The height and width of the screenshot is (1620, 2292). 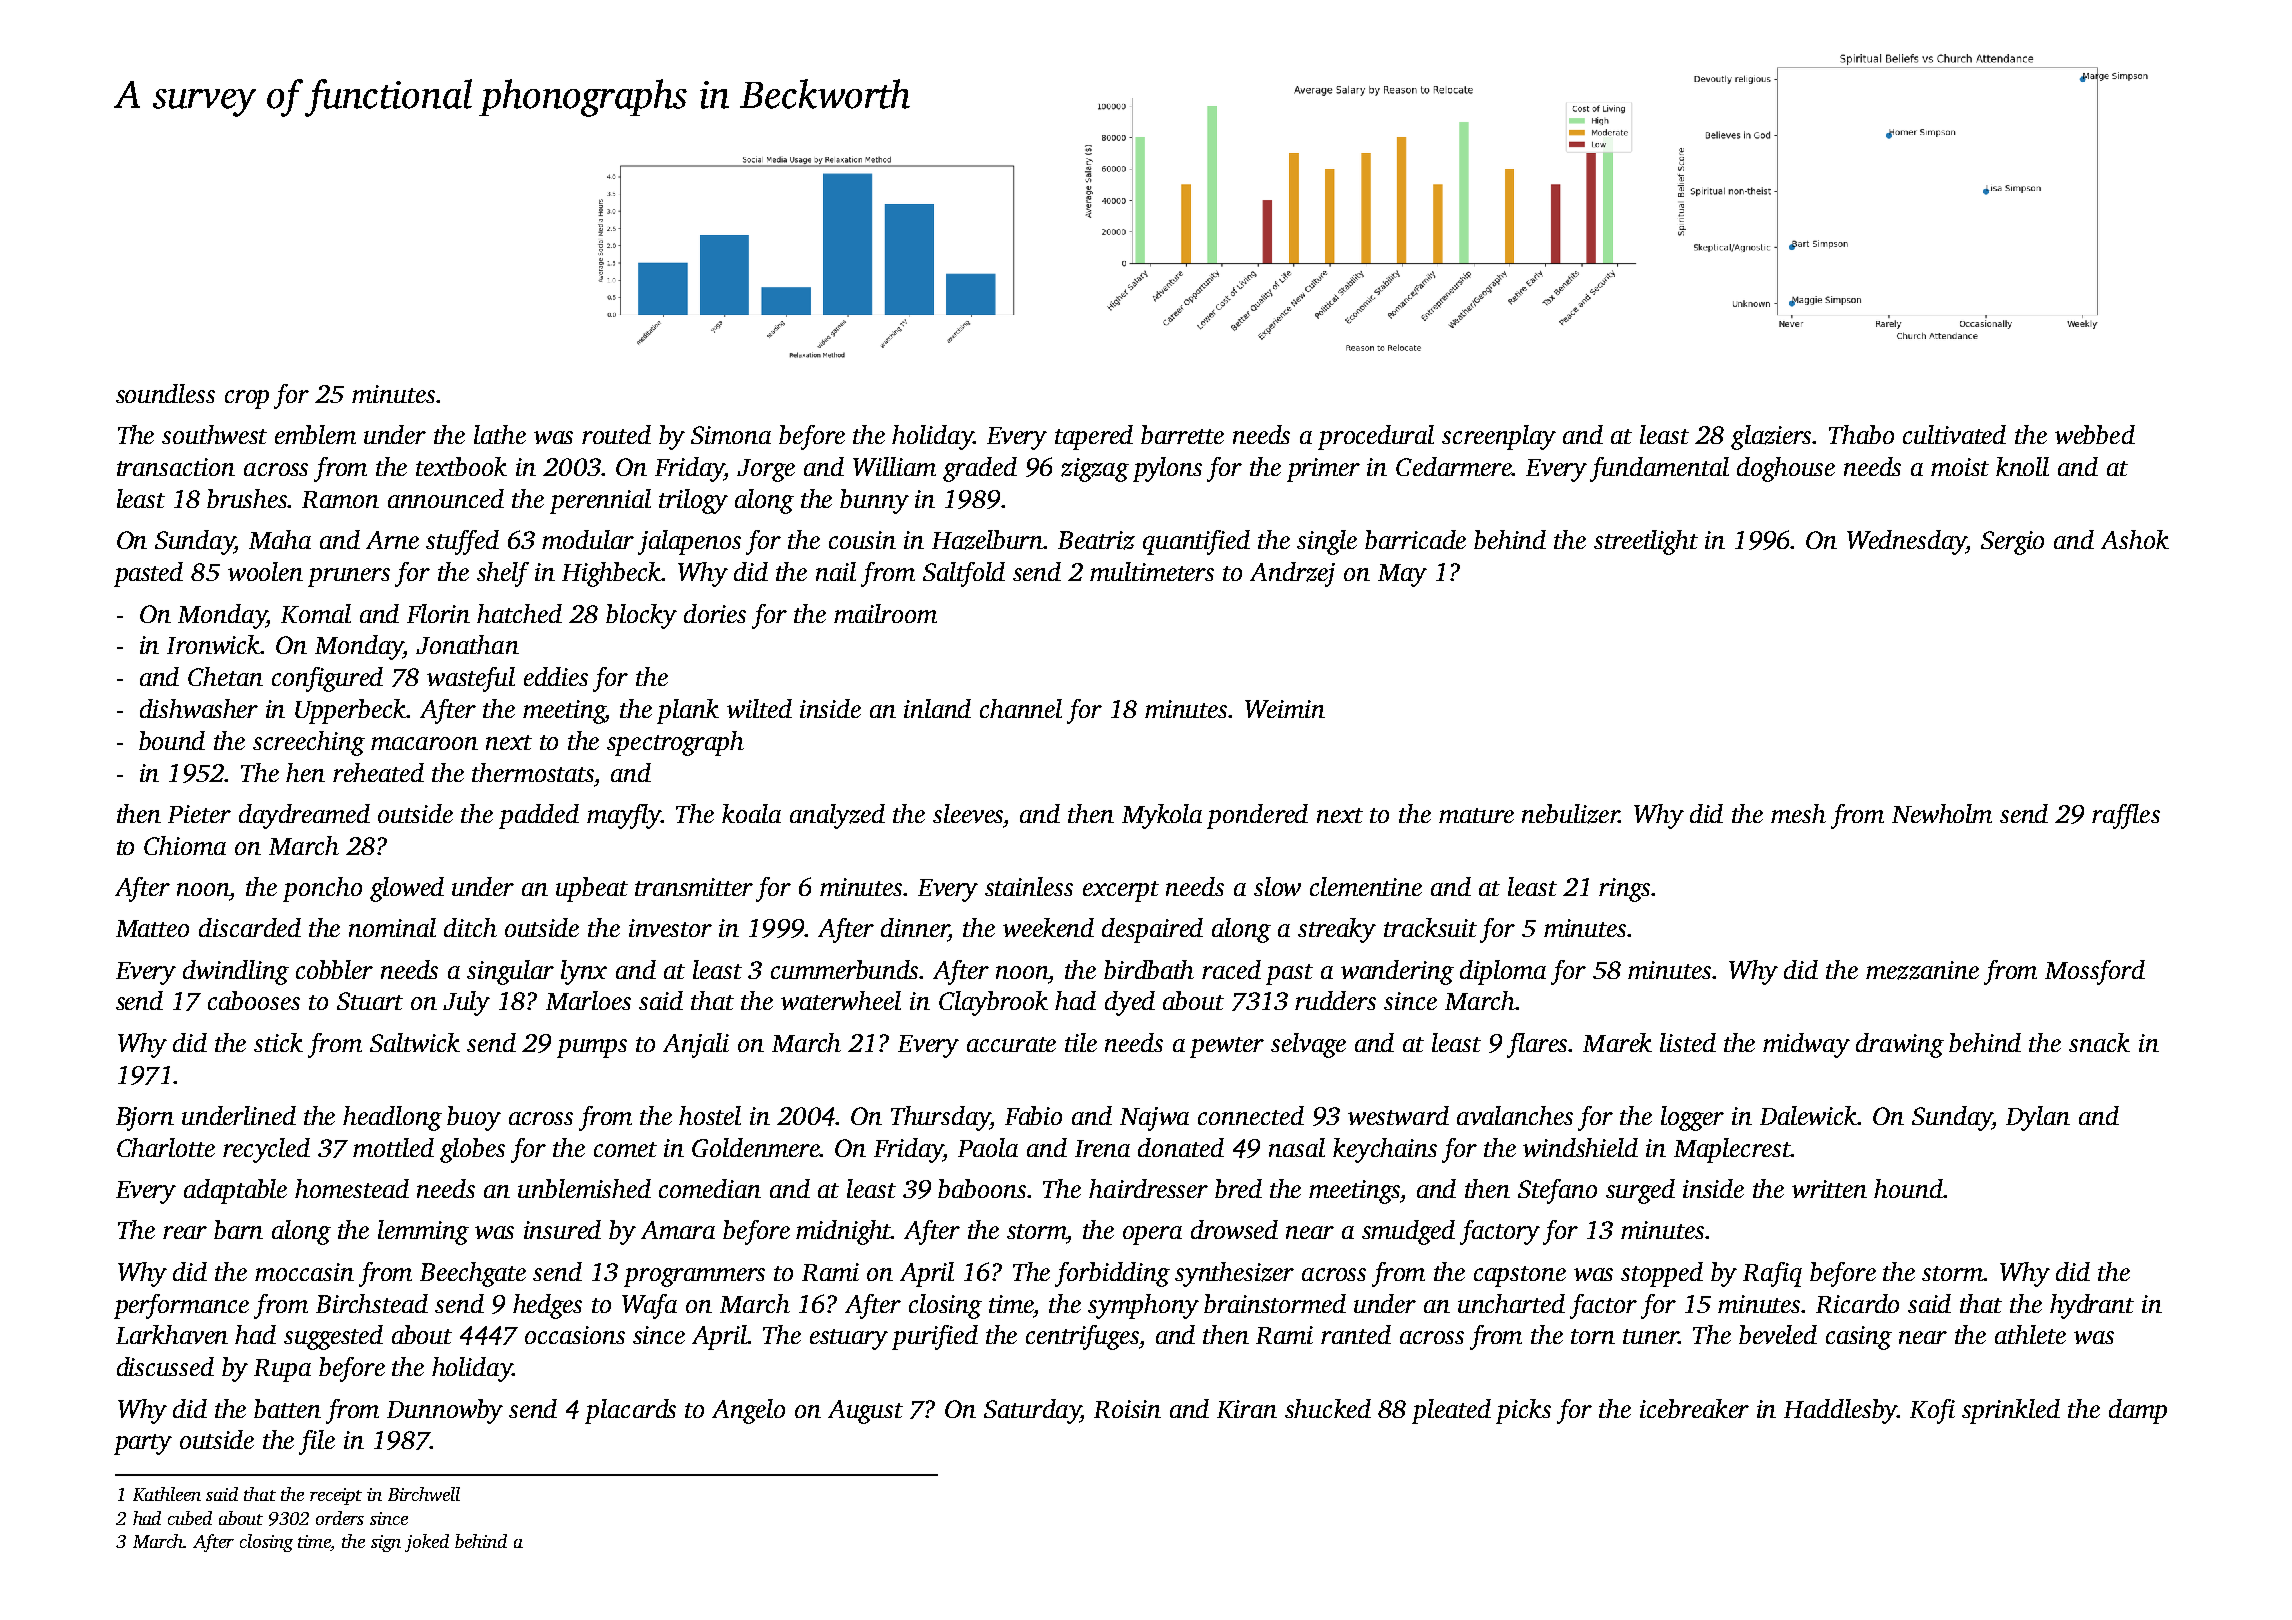 I want to click on cummerbunds, so click(x=845, y=969).
